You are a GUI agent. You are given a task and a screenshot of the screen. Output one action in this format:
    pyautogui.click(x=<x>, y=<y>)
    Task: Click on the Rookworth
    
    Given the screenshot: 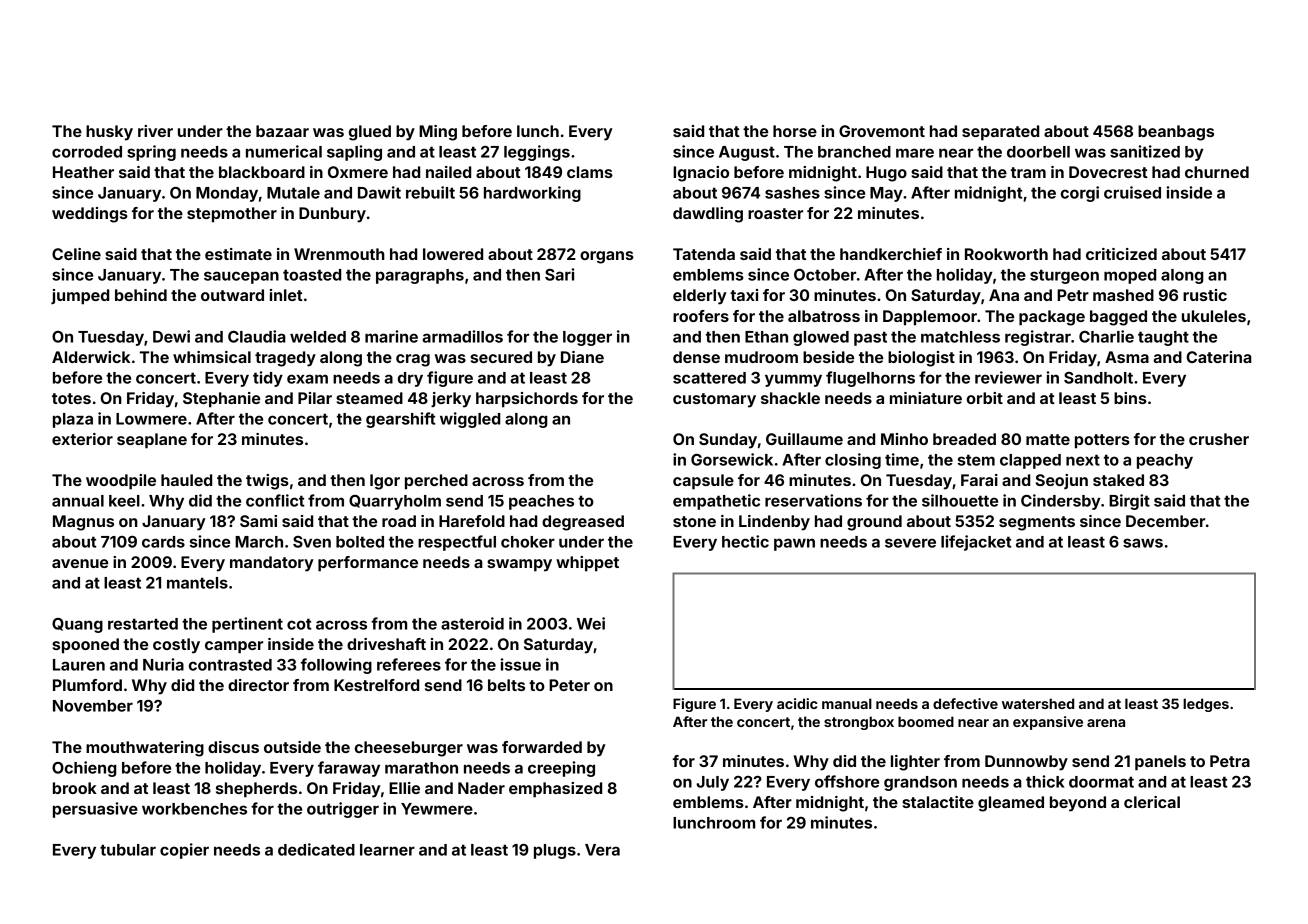 What is the action you would take?
    pyautogui.click(x=1006, y=254)
